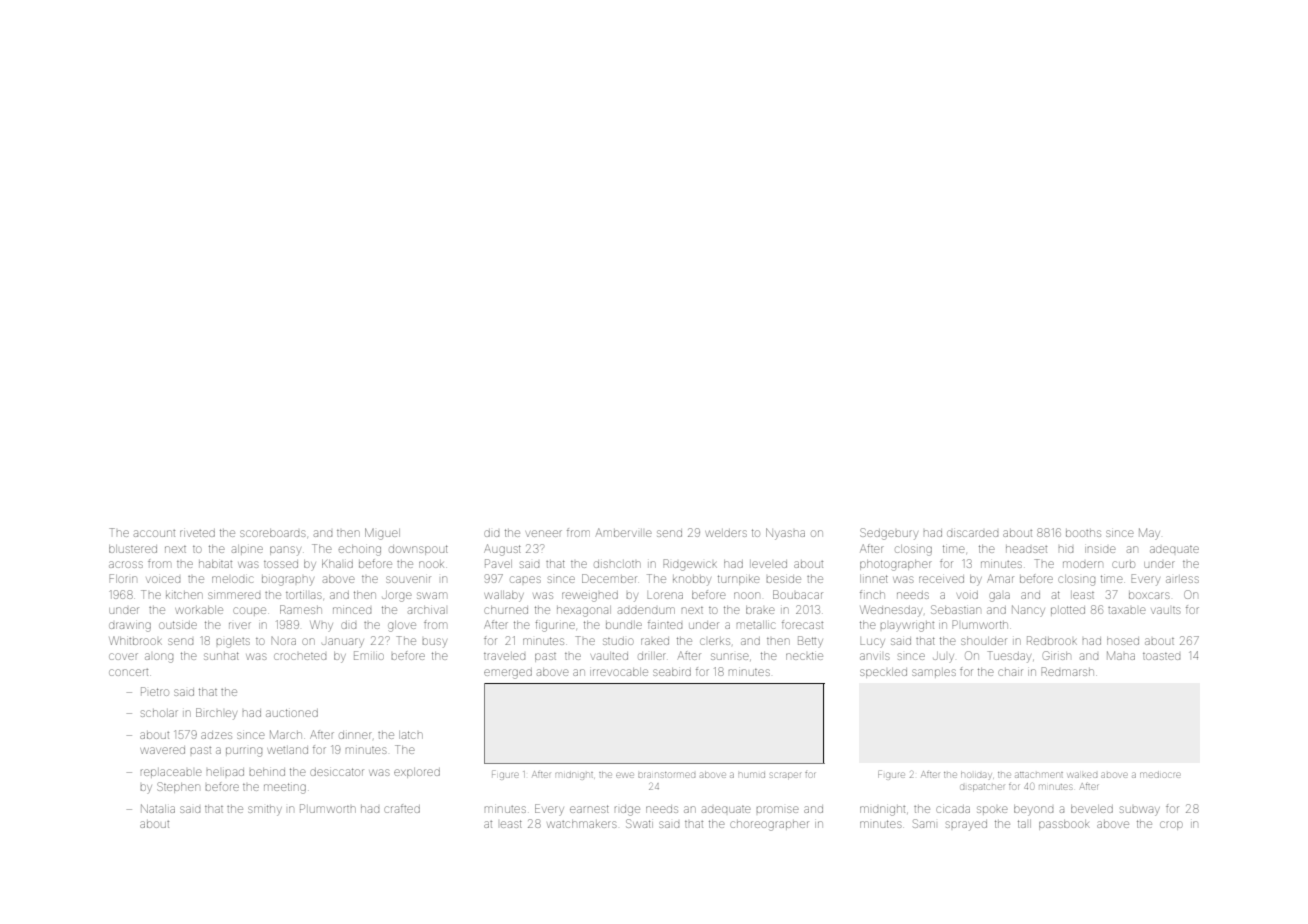 This page has width=1308, height=924. I want to click on smithy, so click(265, 810).
